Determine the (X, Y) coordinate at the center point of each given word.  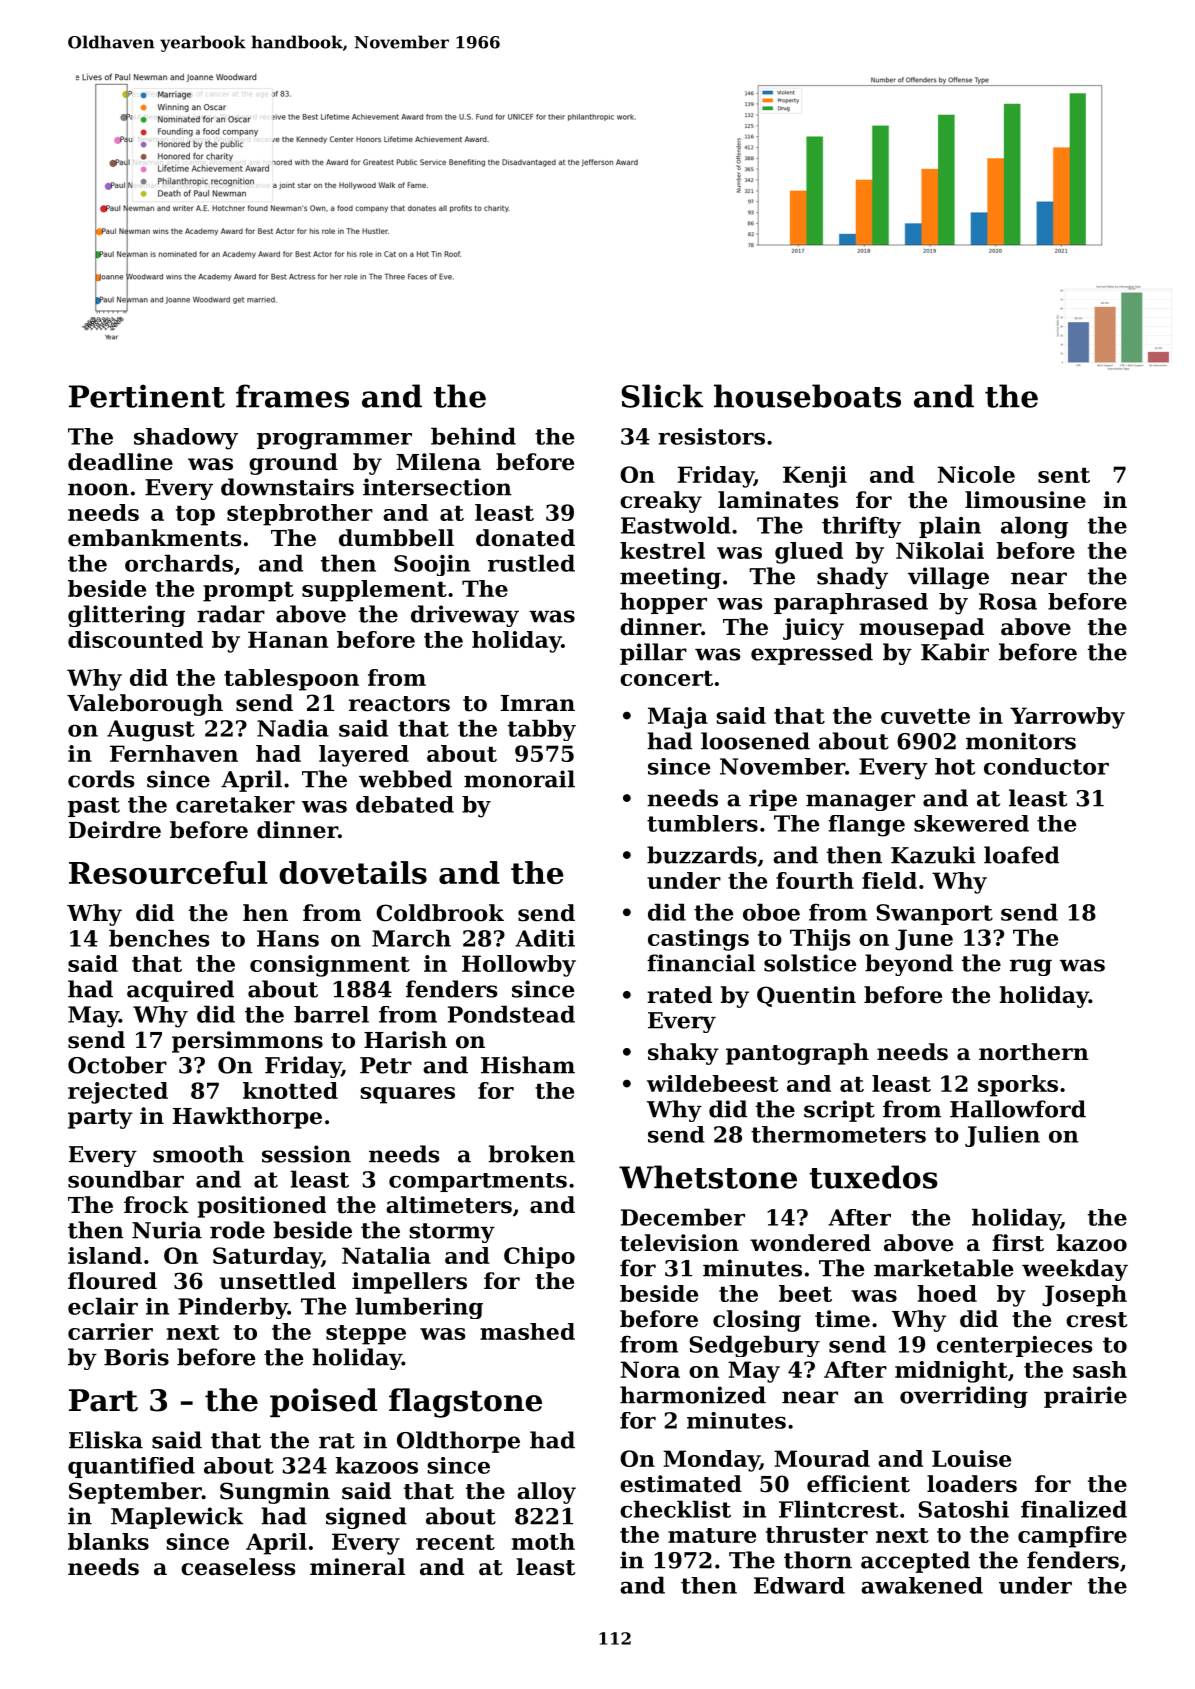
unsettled (278, 1281)
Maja (678, 718)
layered (364, 756)
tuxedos (873, 1177)
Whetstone (708, 1177)
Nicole (976, 474)
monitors (1021, 741)
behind (473, 436)
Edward (799, 1585)
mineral (357, 1567)
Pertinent (147, 396)
